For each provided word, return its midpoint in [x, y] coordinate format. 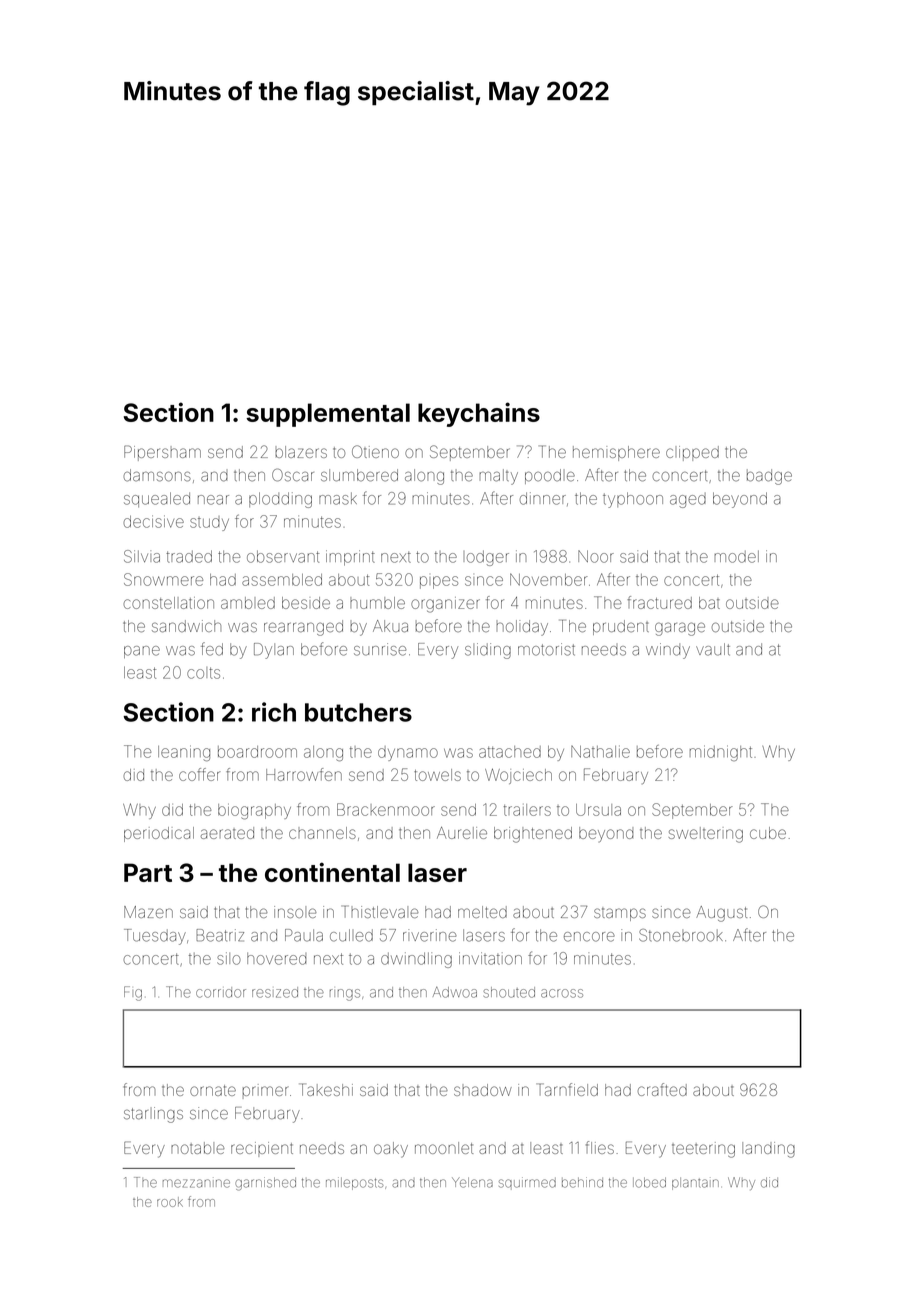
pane [142, 652]
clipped [692, 453]
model [736, 556]
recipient [262, 1149]
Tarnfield [567, 1089]
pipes [439, 582]
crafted [662, 1089]
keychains [479, 414]
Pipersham [162, 453]
